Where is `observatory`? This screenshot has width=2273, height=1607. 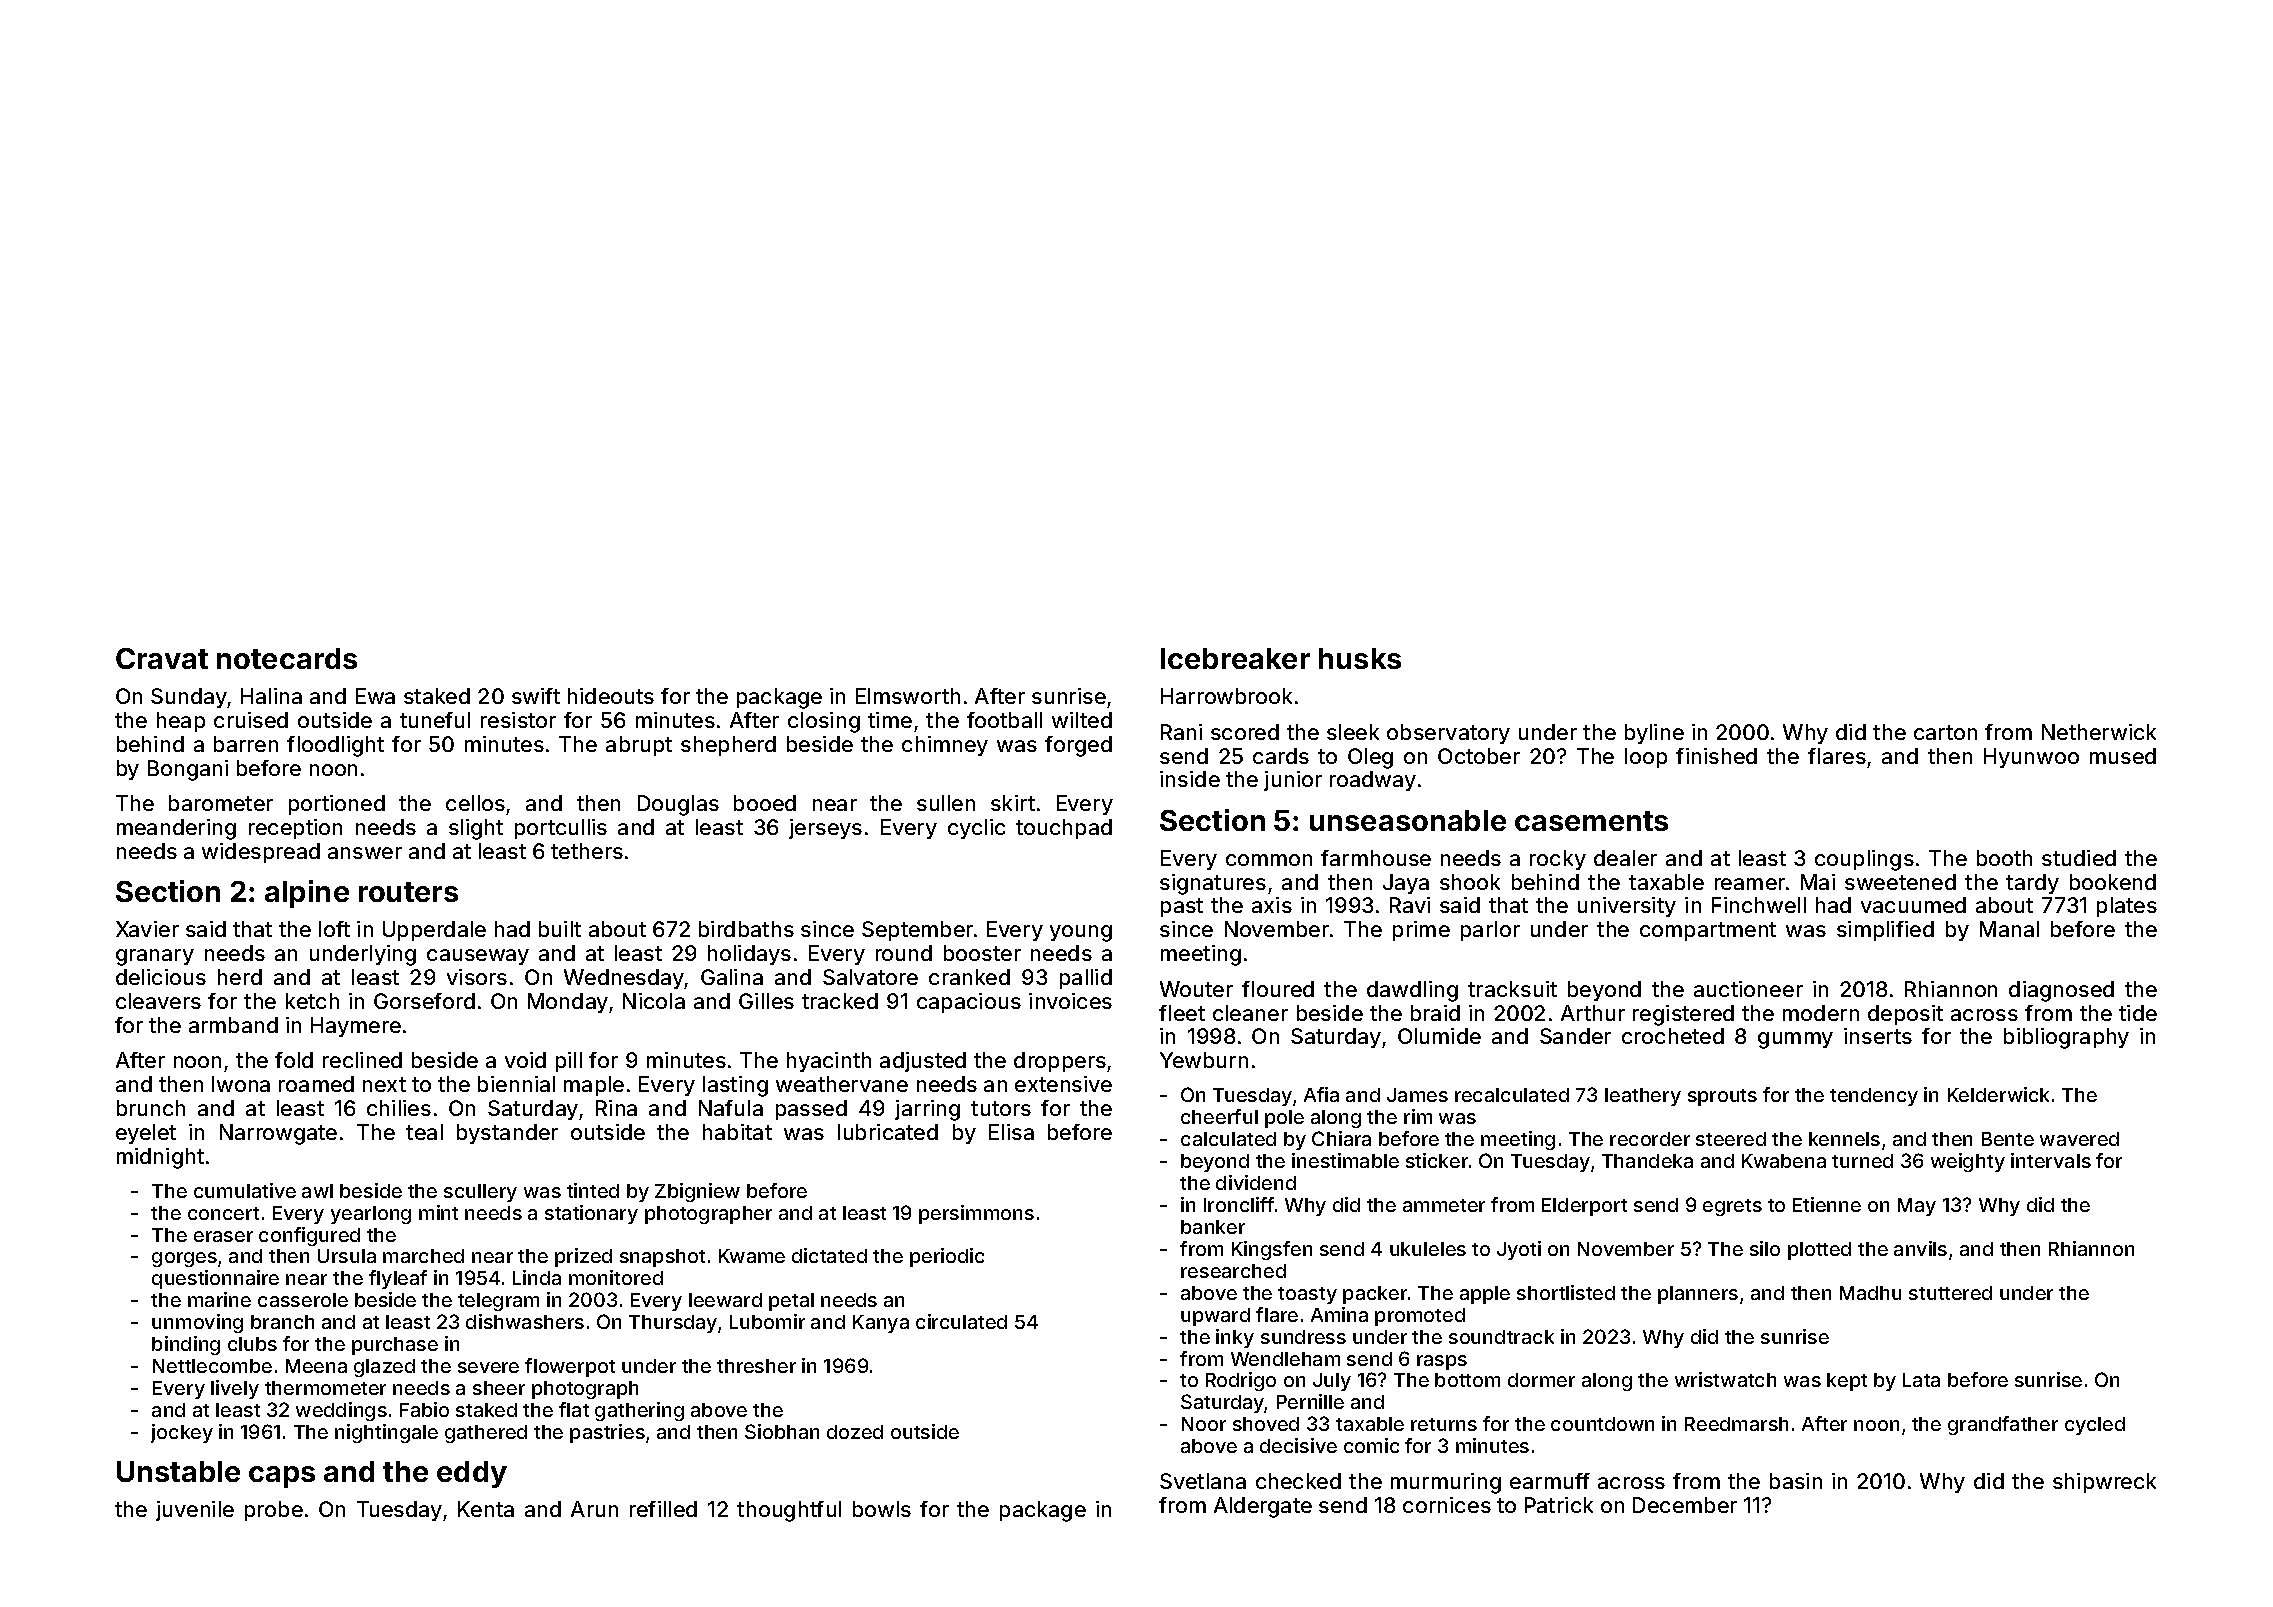
observatory is located at coordinates (1448, 734).
